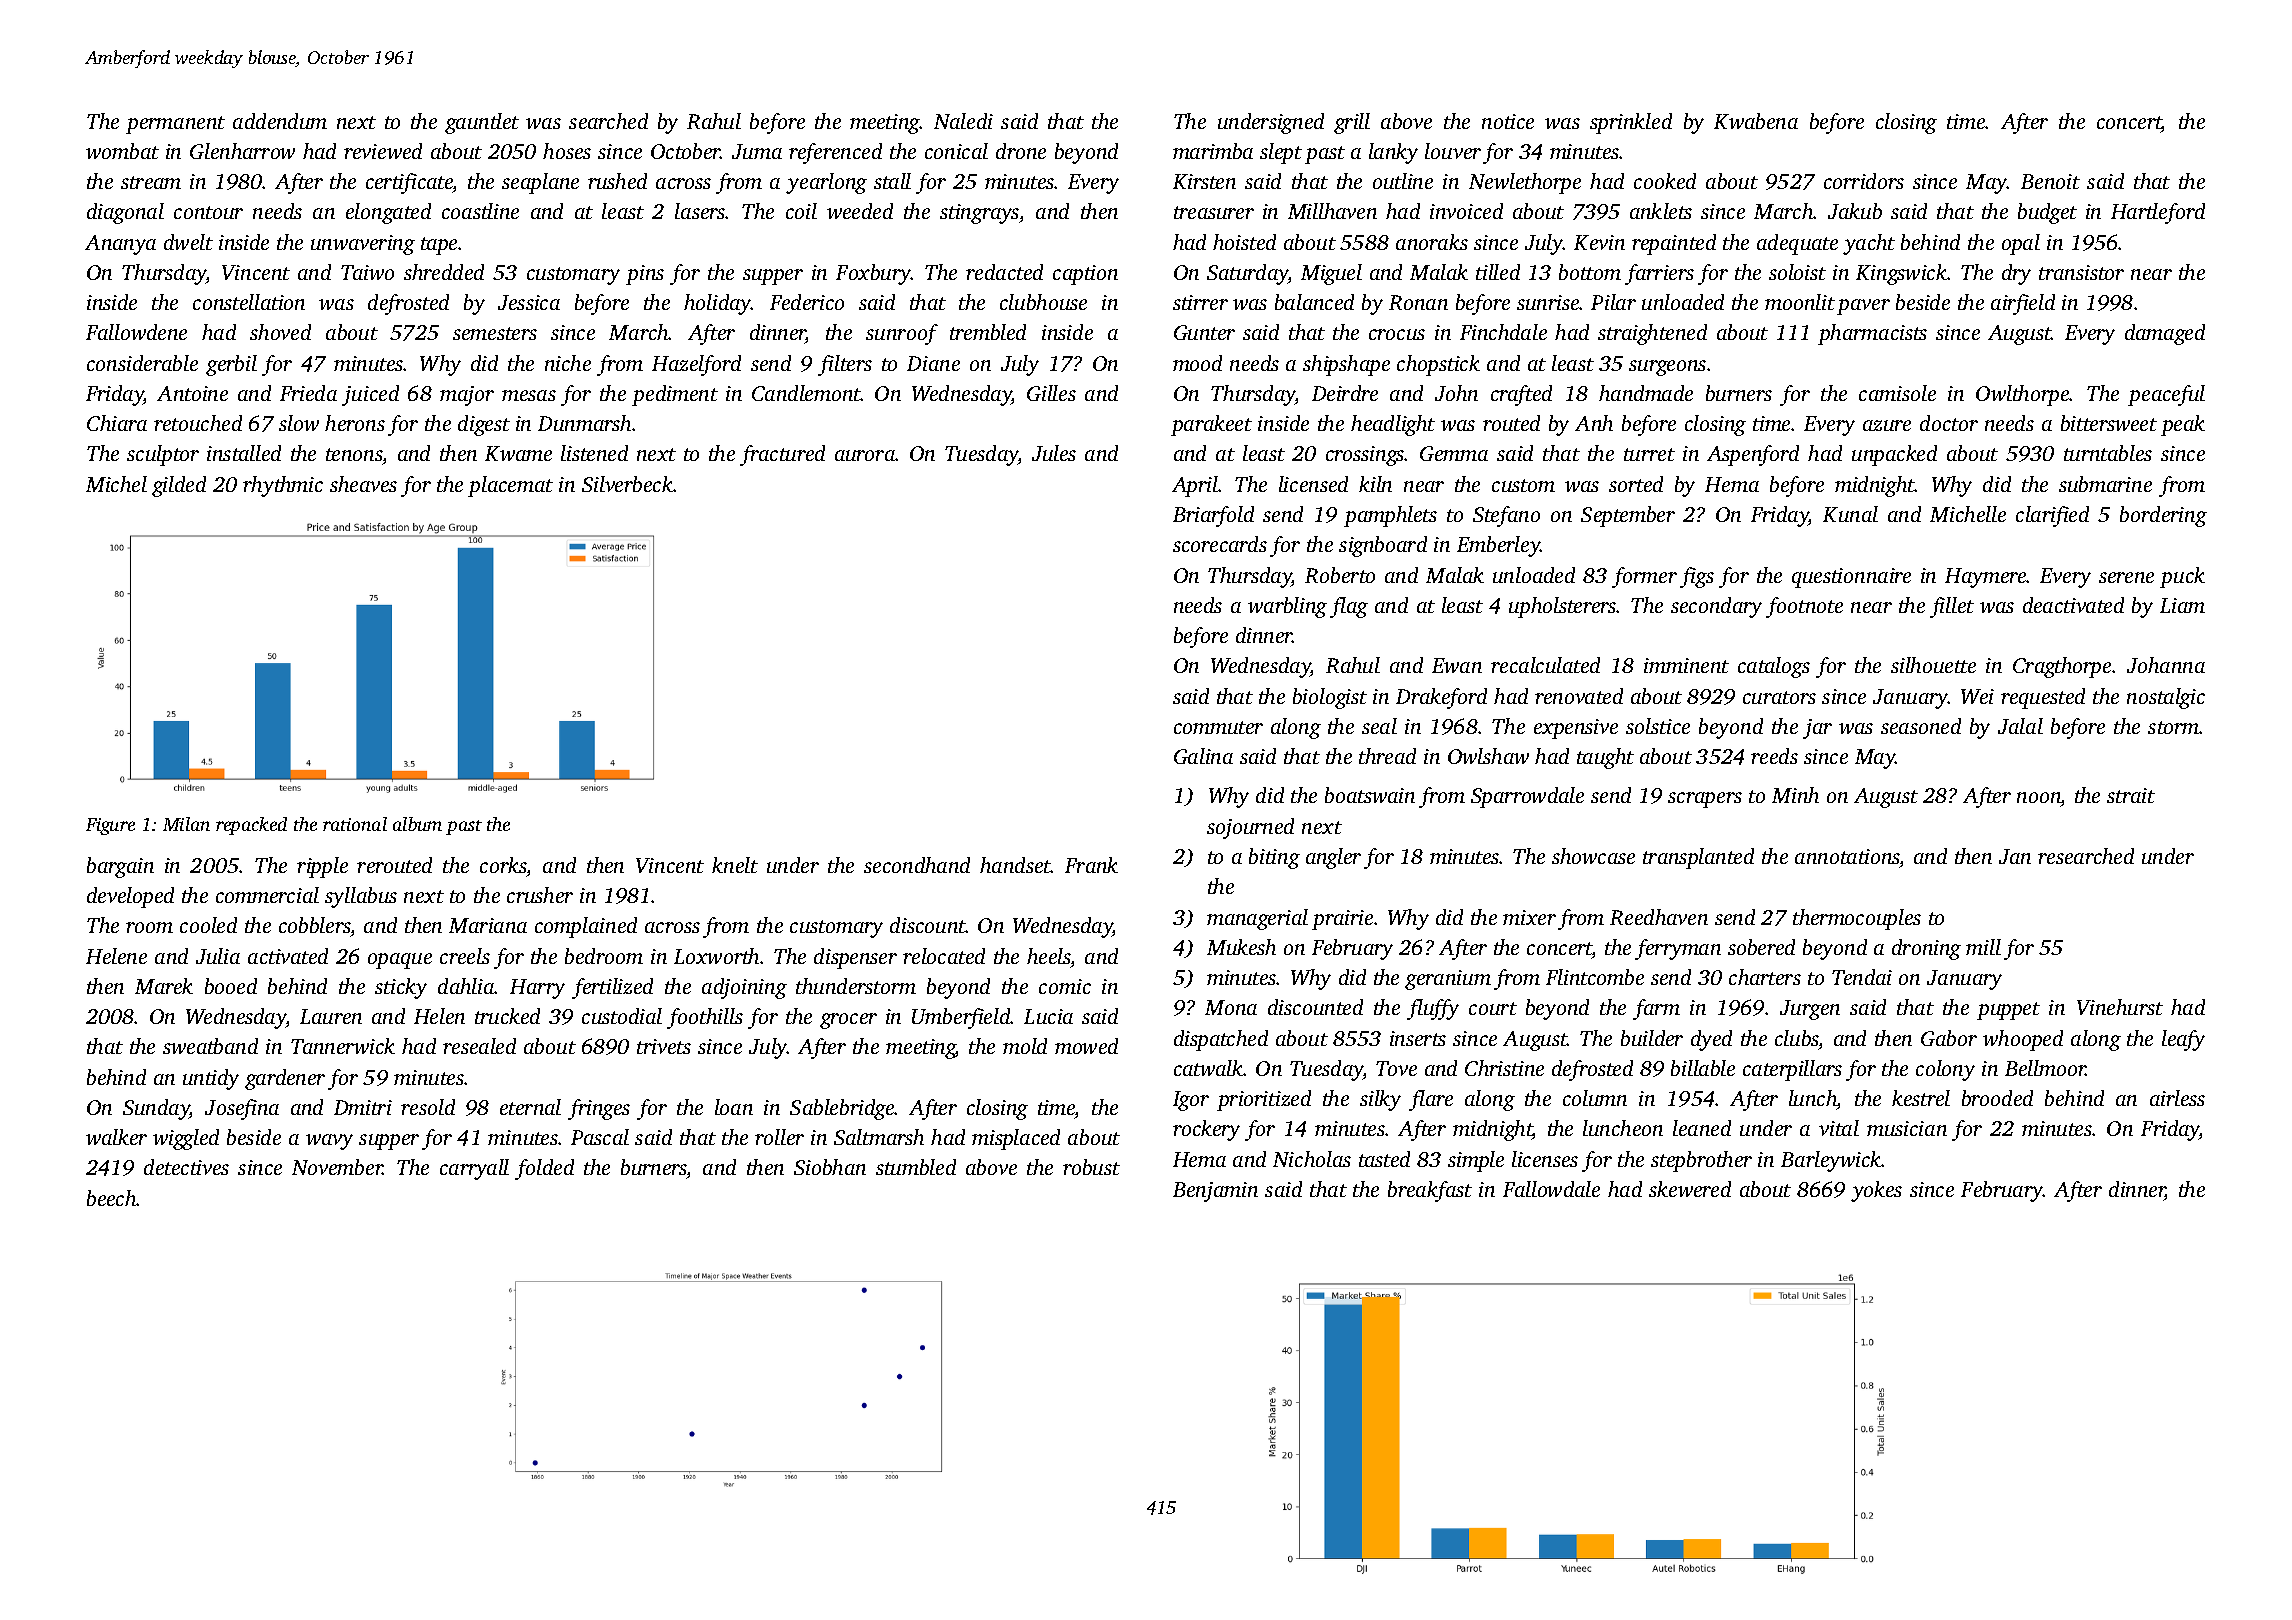 This screenshot has width=2292, height=1620. I want to click on sojourned, so click(1250, 828).
